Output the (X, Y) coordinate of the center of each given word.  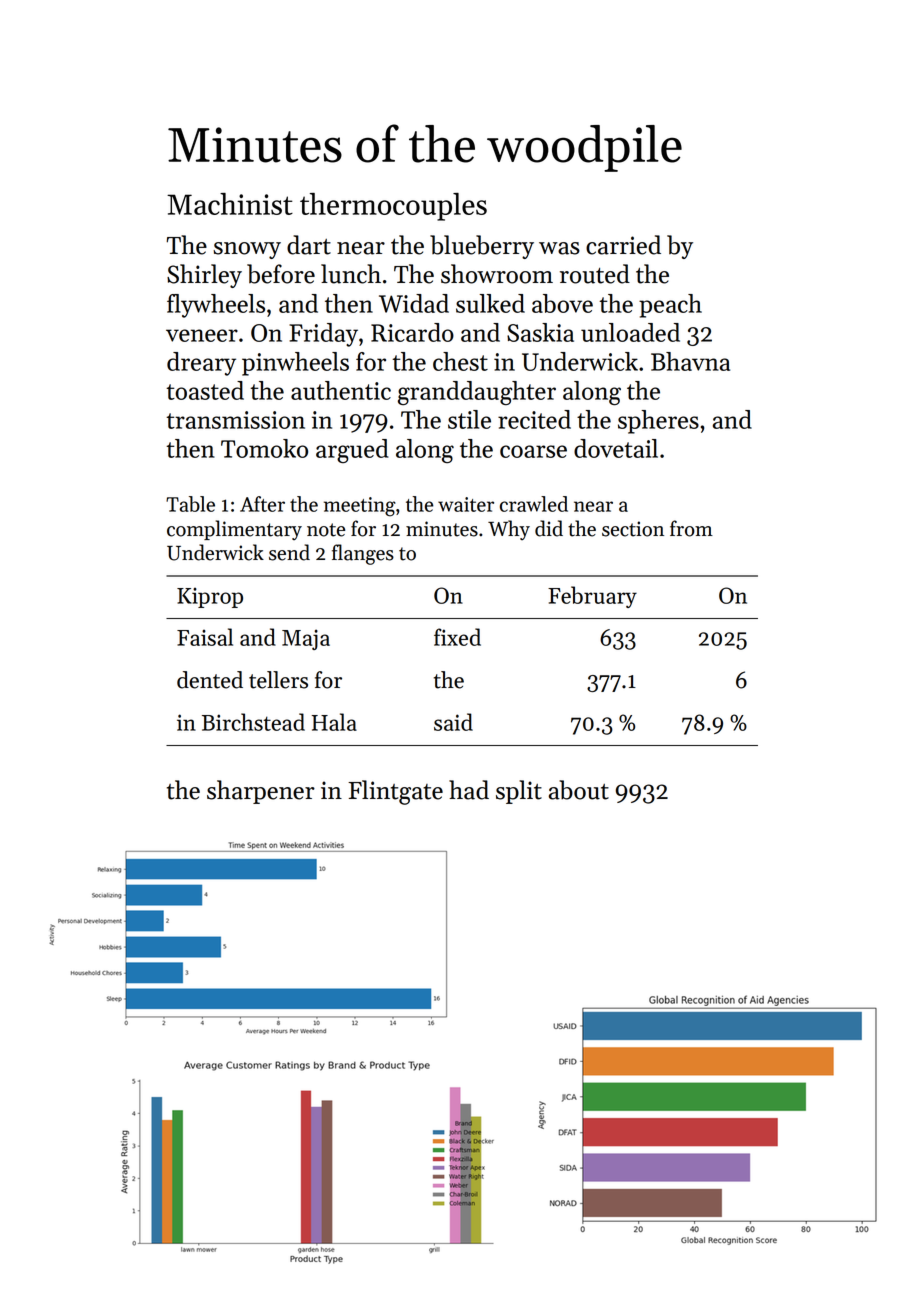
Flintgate (395, 792)
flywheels (216, 306)
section (633, 529)
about (579, 790)
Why (509, 530)
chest (460, 361)
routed (595, 274)
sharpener (261, 792)
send (289, 552)
